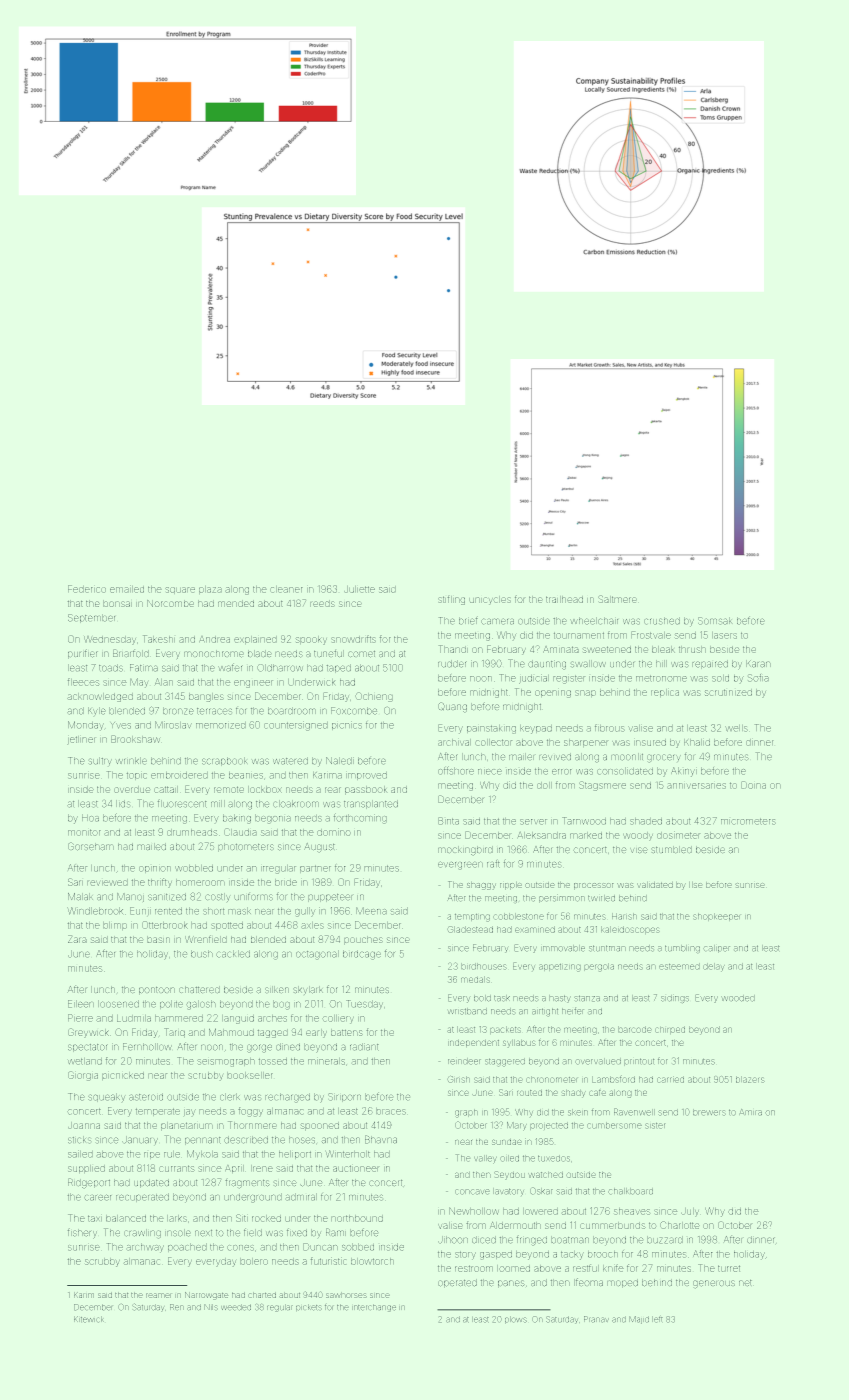  What do you see at coordinates (317, 955) in the screenshot?
I see `octagonal` at bounding box center [317, 955].
